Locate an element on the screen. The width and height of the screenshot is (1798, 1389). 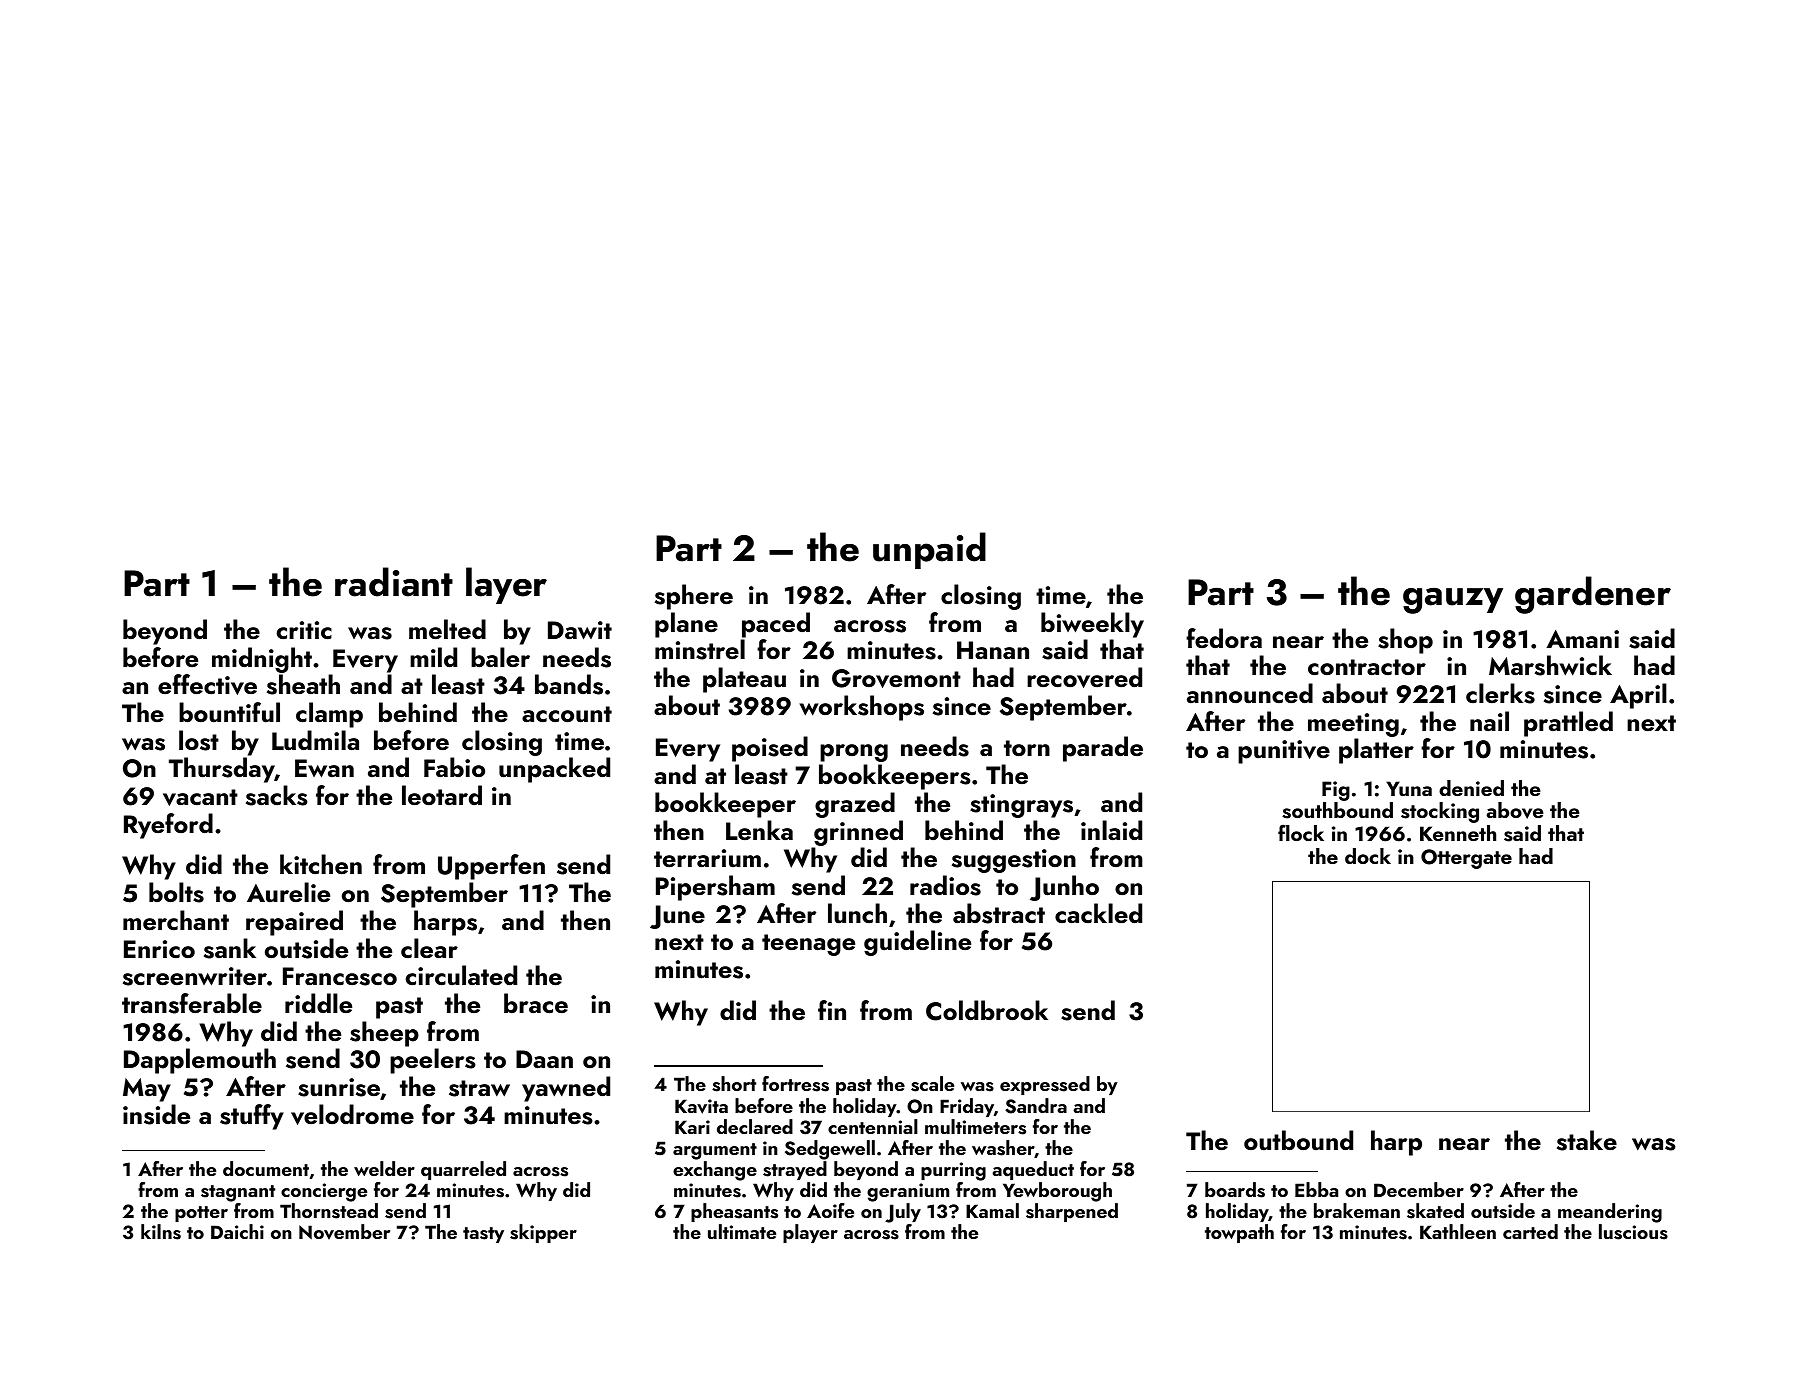
unpaid is located at coordinates (929, 550).
